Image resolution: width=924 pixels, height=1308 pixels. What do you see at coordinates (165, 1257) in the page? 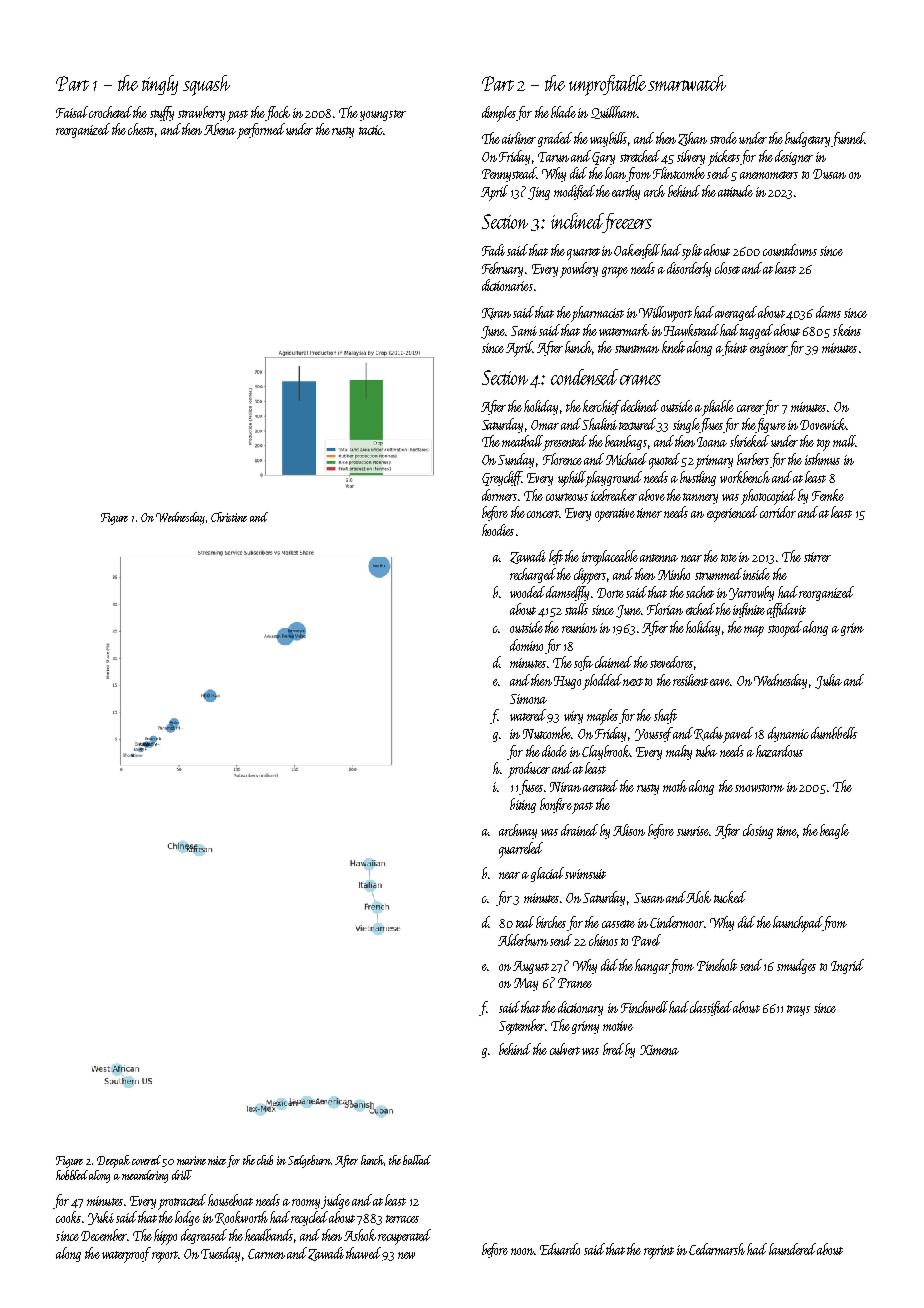
I see `report` at bounding box center [165, 1257].
